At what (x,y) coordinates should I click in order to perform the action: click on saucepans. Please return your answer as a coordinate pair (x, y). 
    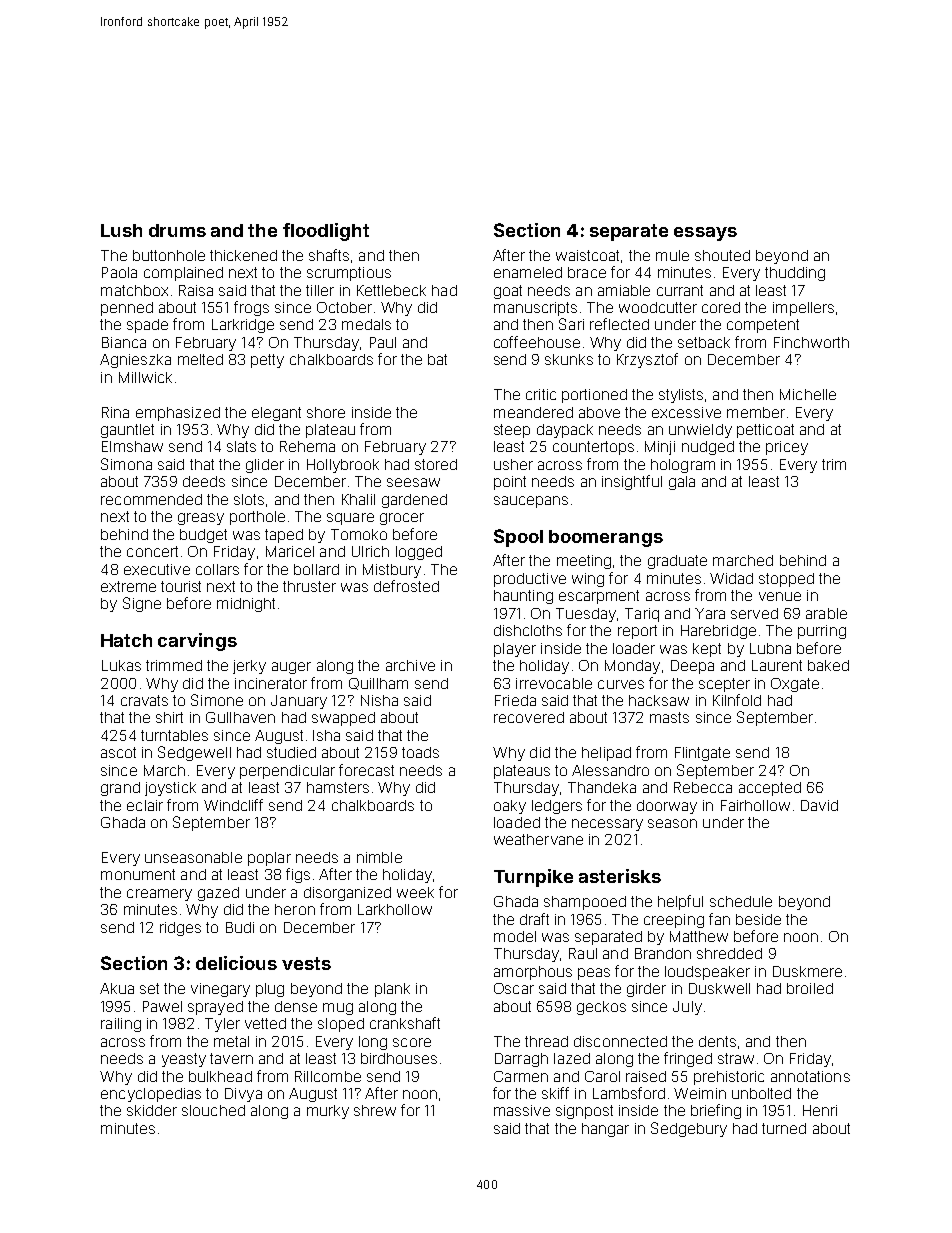
    Looking at the image, I should click on (531, 502).
